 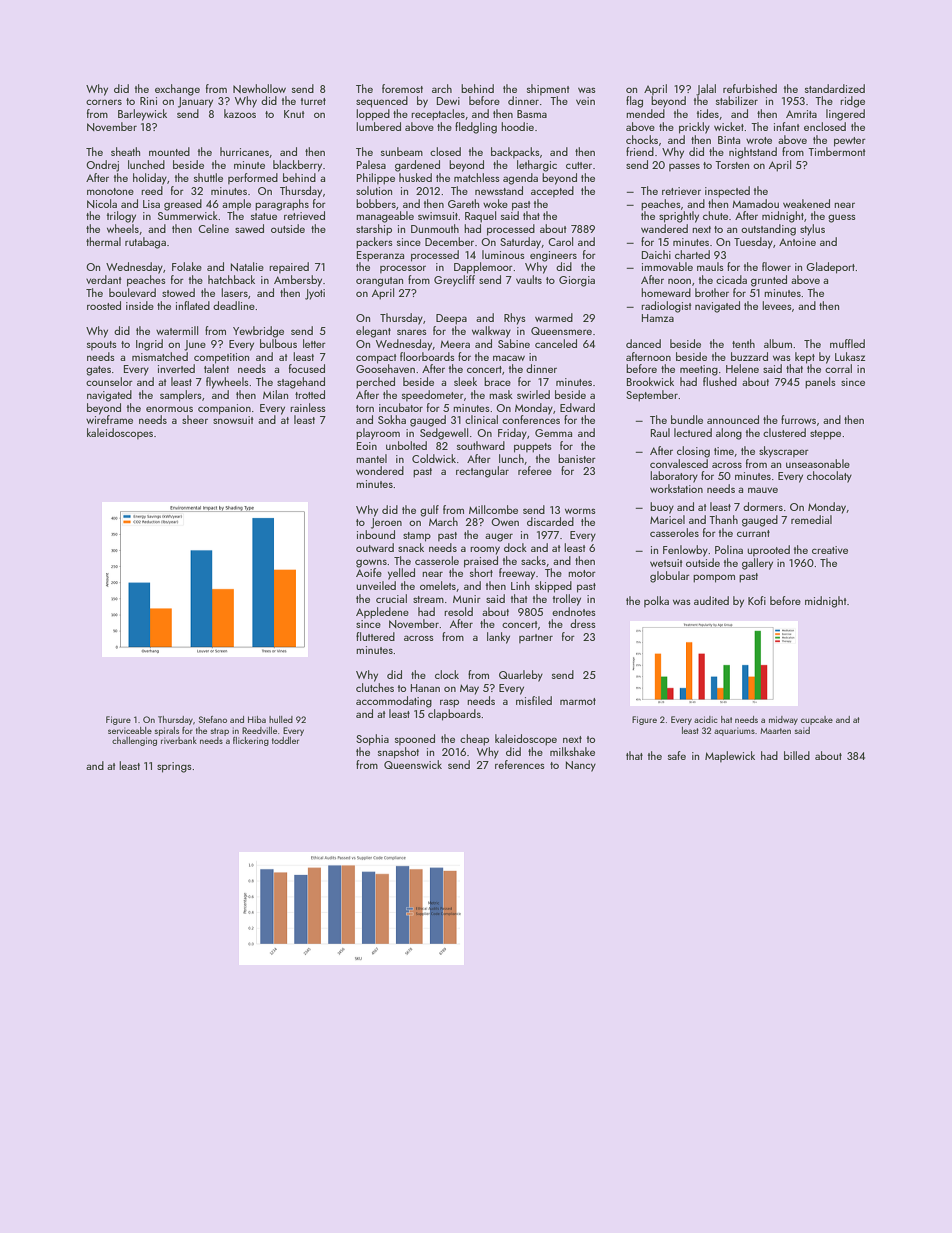 What do you see at coordinates (660, 432) in the document?
I see `Raul` at bounding box center [660, 432].
